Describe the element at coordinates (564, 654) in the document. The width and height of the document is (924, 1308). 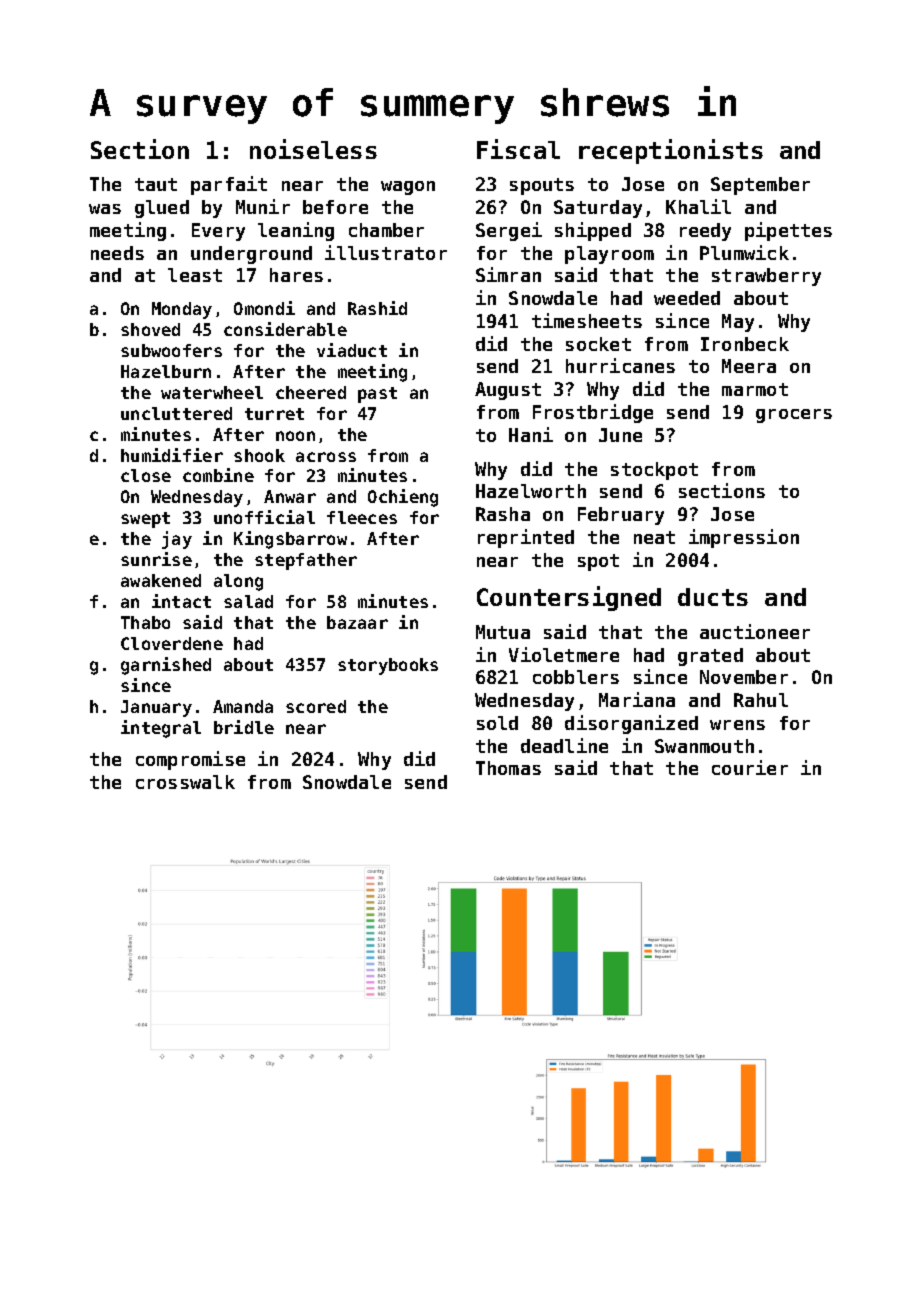
I see `Violetmere` at that location.
